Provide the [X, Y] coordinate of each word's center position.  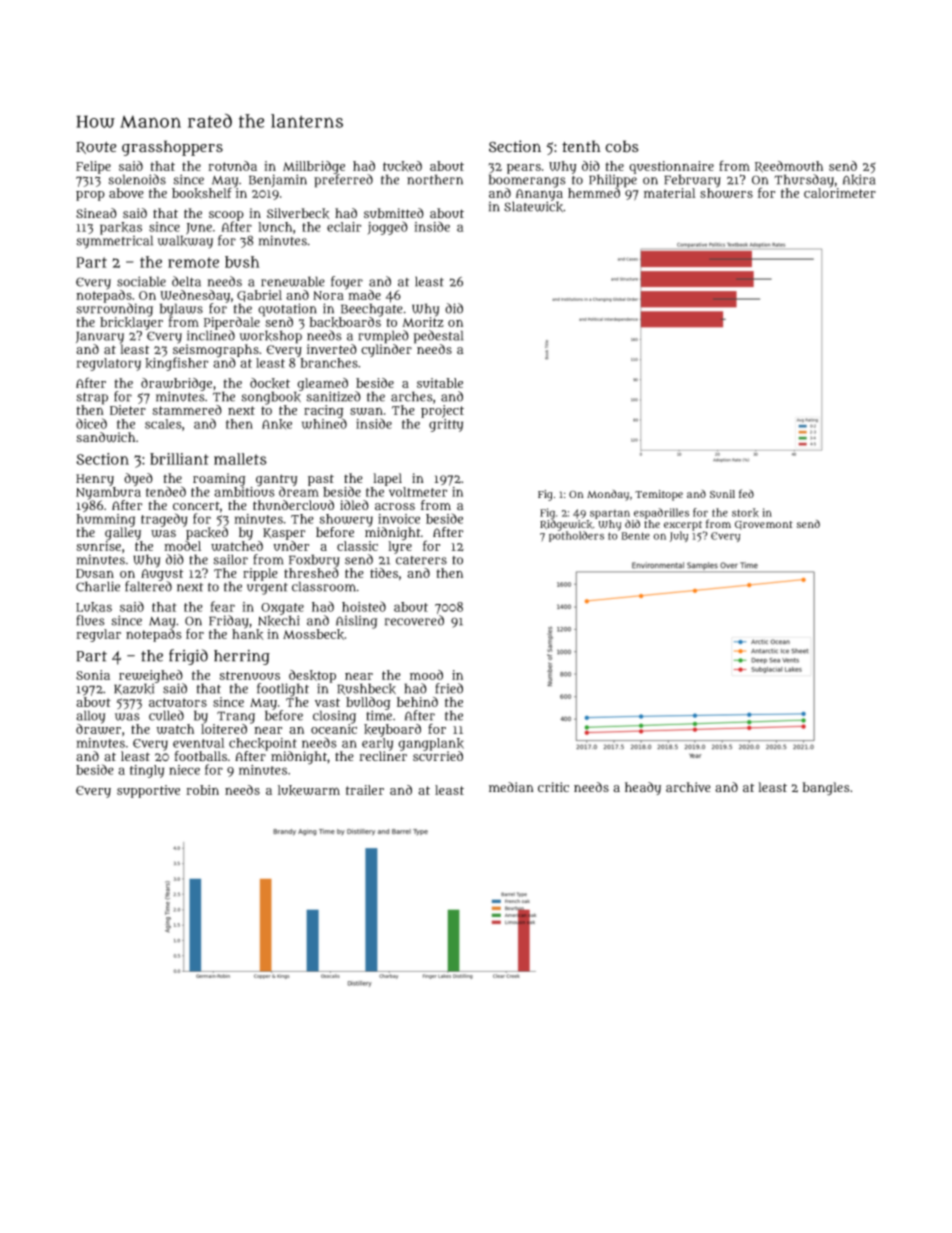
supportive [148, 791]
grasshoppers [172, 148]
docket [270, 383]
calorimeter [840, 193]
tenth [581, 146]
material [670, 193]
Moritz [423, 322]
